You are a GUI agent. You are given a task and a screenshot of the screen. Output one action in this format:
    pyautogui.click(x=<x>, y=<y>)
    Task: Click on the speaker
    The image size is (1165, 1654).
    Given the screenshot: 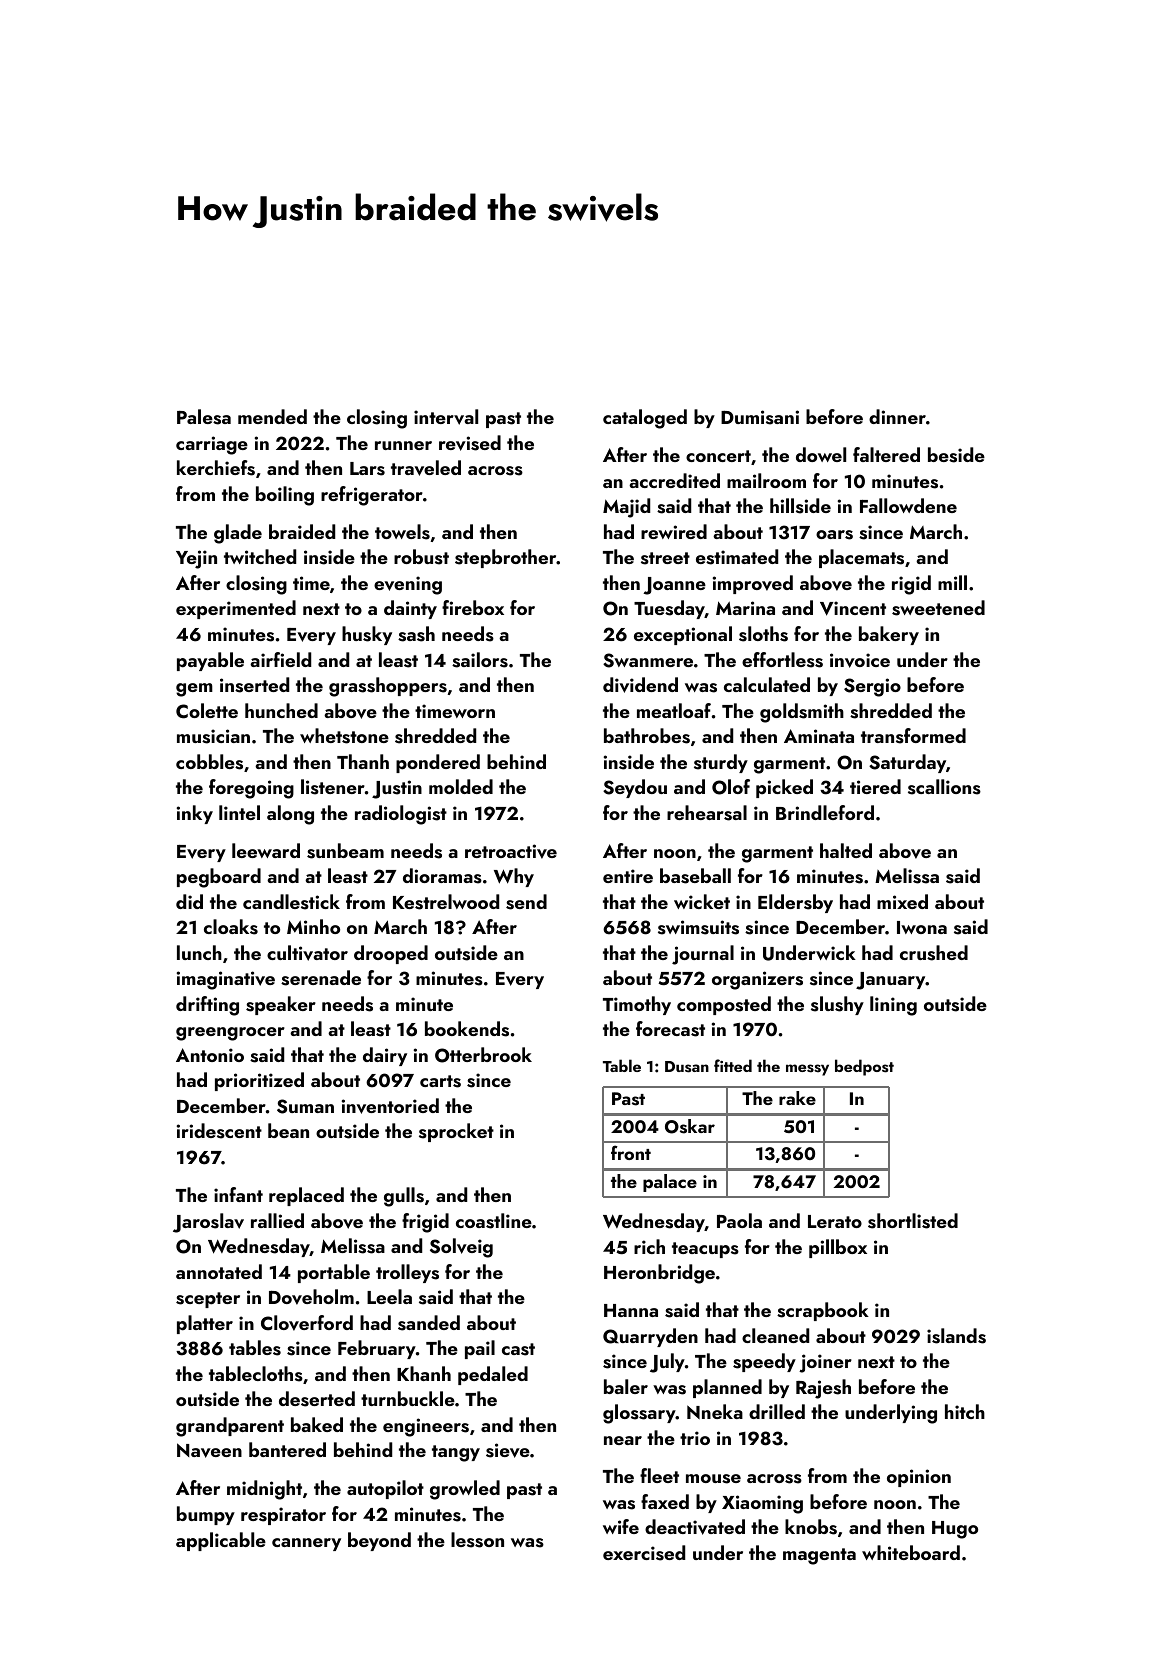 What is the action you would take?
    pyautogui.click(x=281, y=1005)
